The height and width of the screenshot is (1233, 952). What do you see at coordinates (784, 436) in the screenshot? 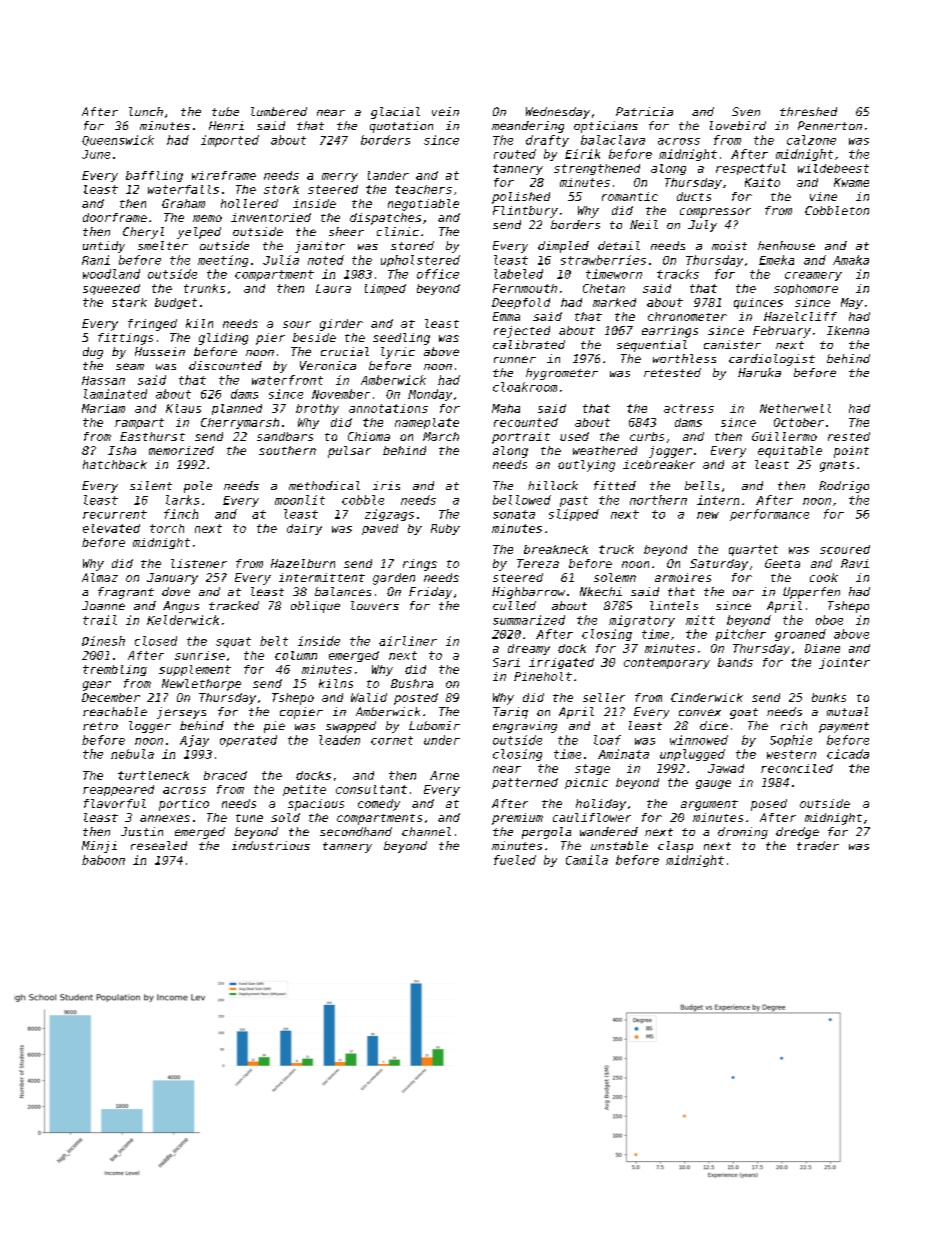
I see `Guillermo` at bounding box center [784, 436].
